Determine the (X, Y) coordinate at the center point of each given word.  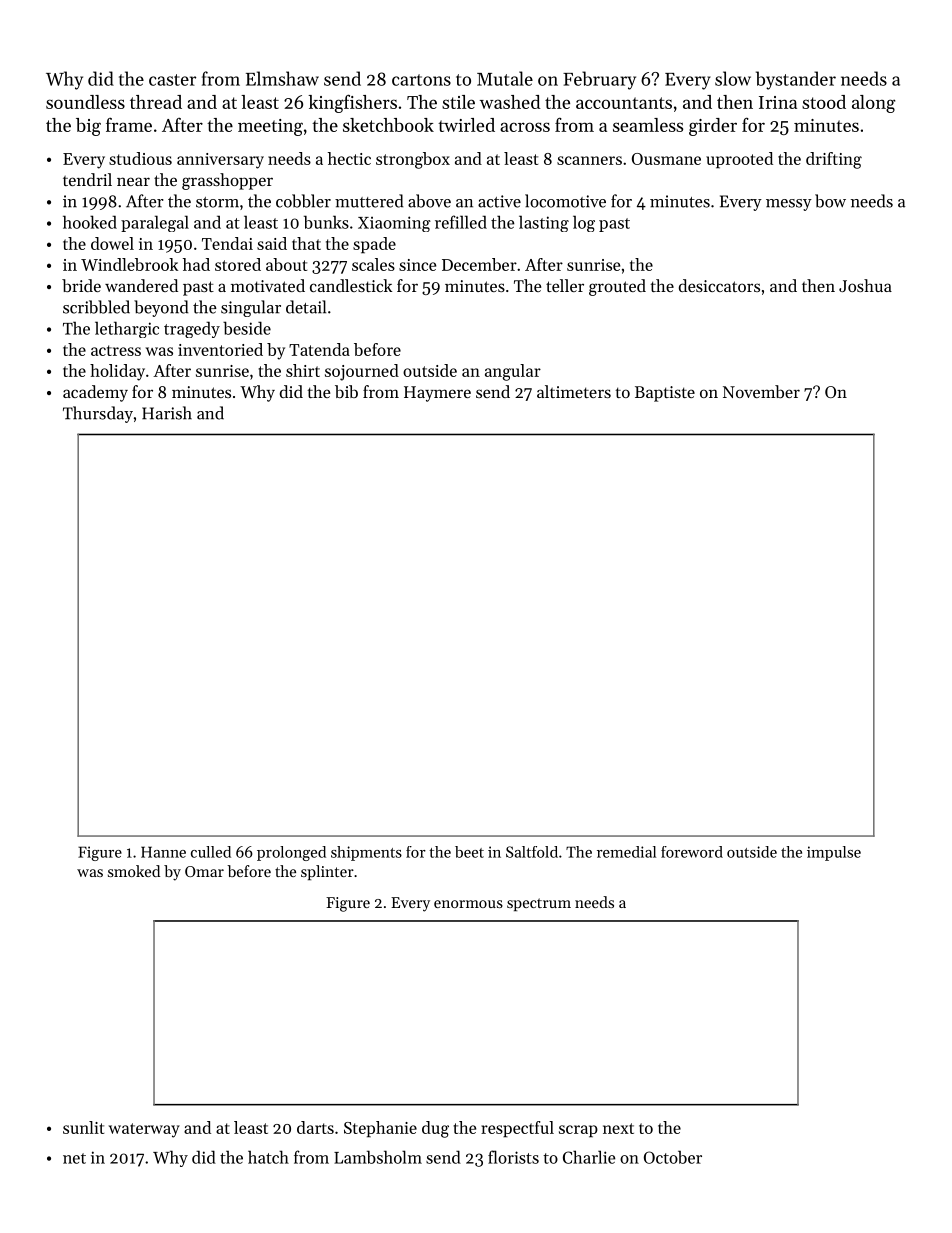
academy (95, 393)
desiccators (719, 285)
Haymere (437, 394)
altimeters (574, 391)
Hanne (163, 852)
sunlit (83, 1127)
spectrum (539, 904)
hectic (349, 158)
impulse (834, 853)
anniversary (220, 161)
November (761, 391)
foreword (692, 852)
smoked (134, 871)
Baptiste (665, 394)
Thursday (98, 414)
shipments (366, 853)
